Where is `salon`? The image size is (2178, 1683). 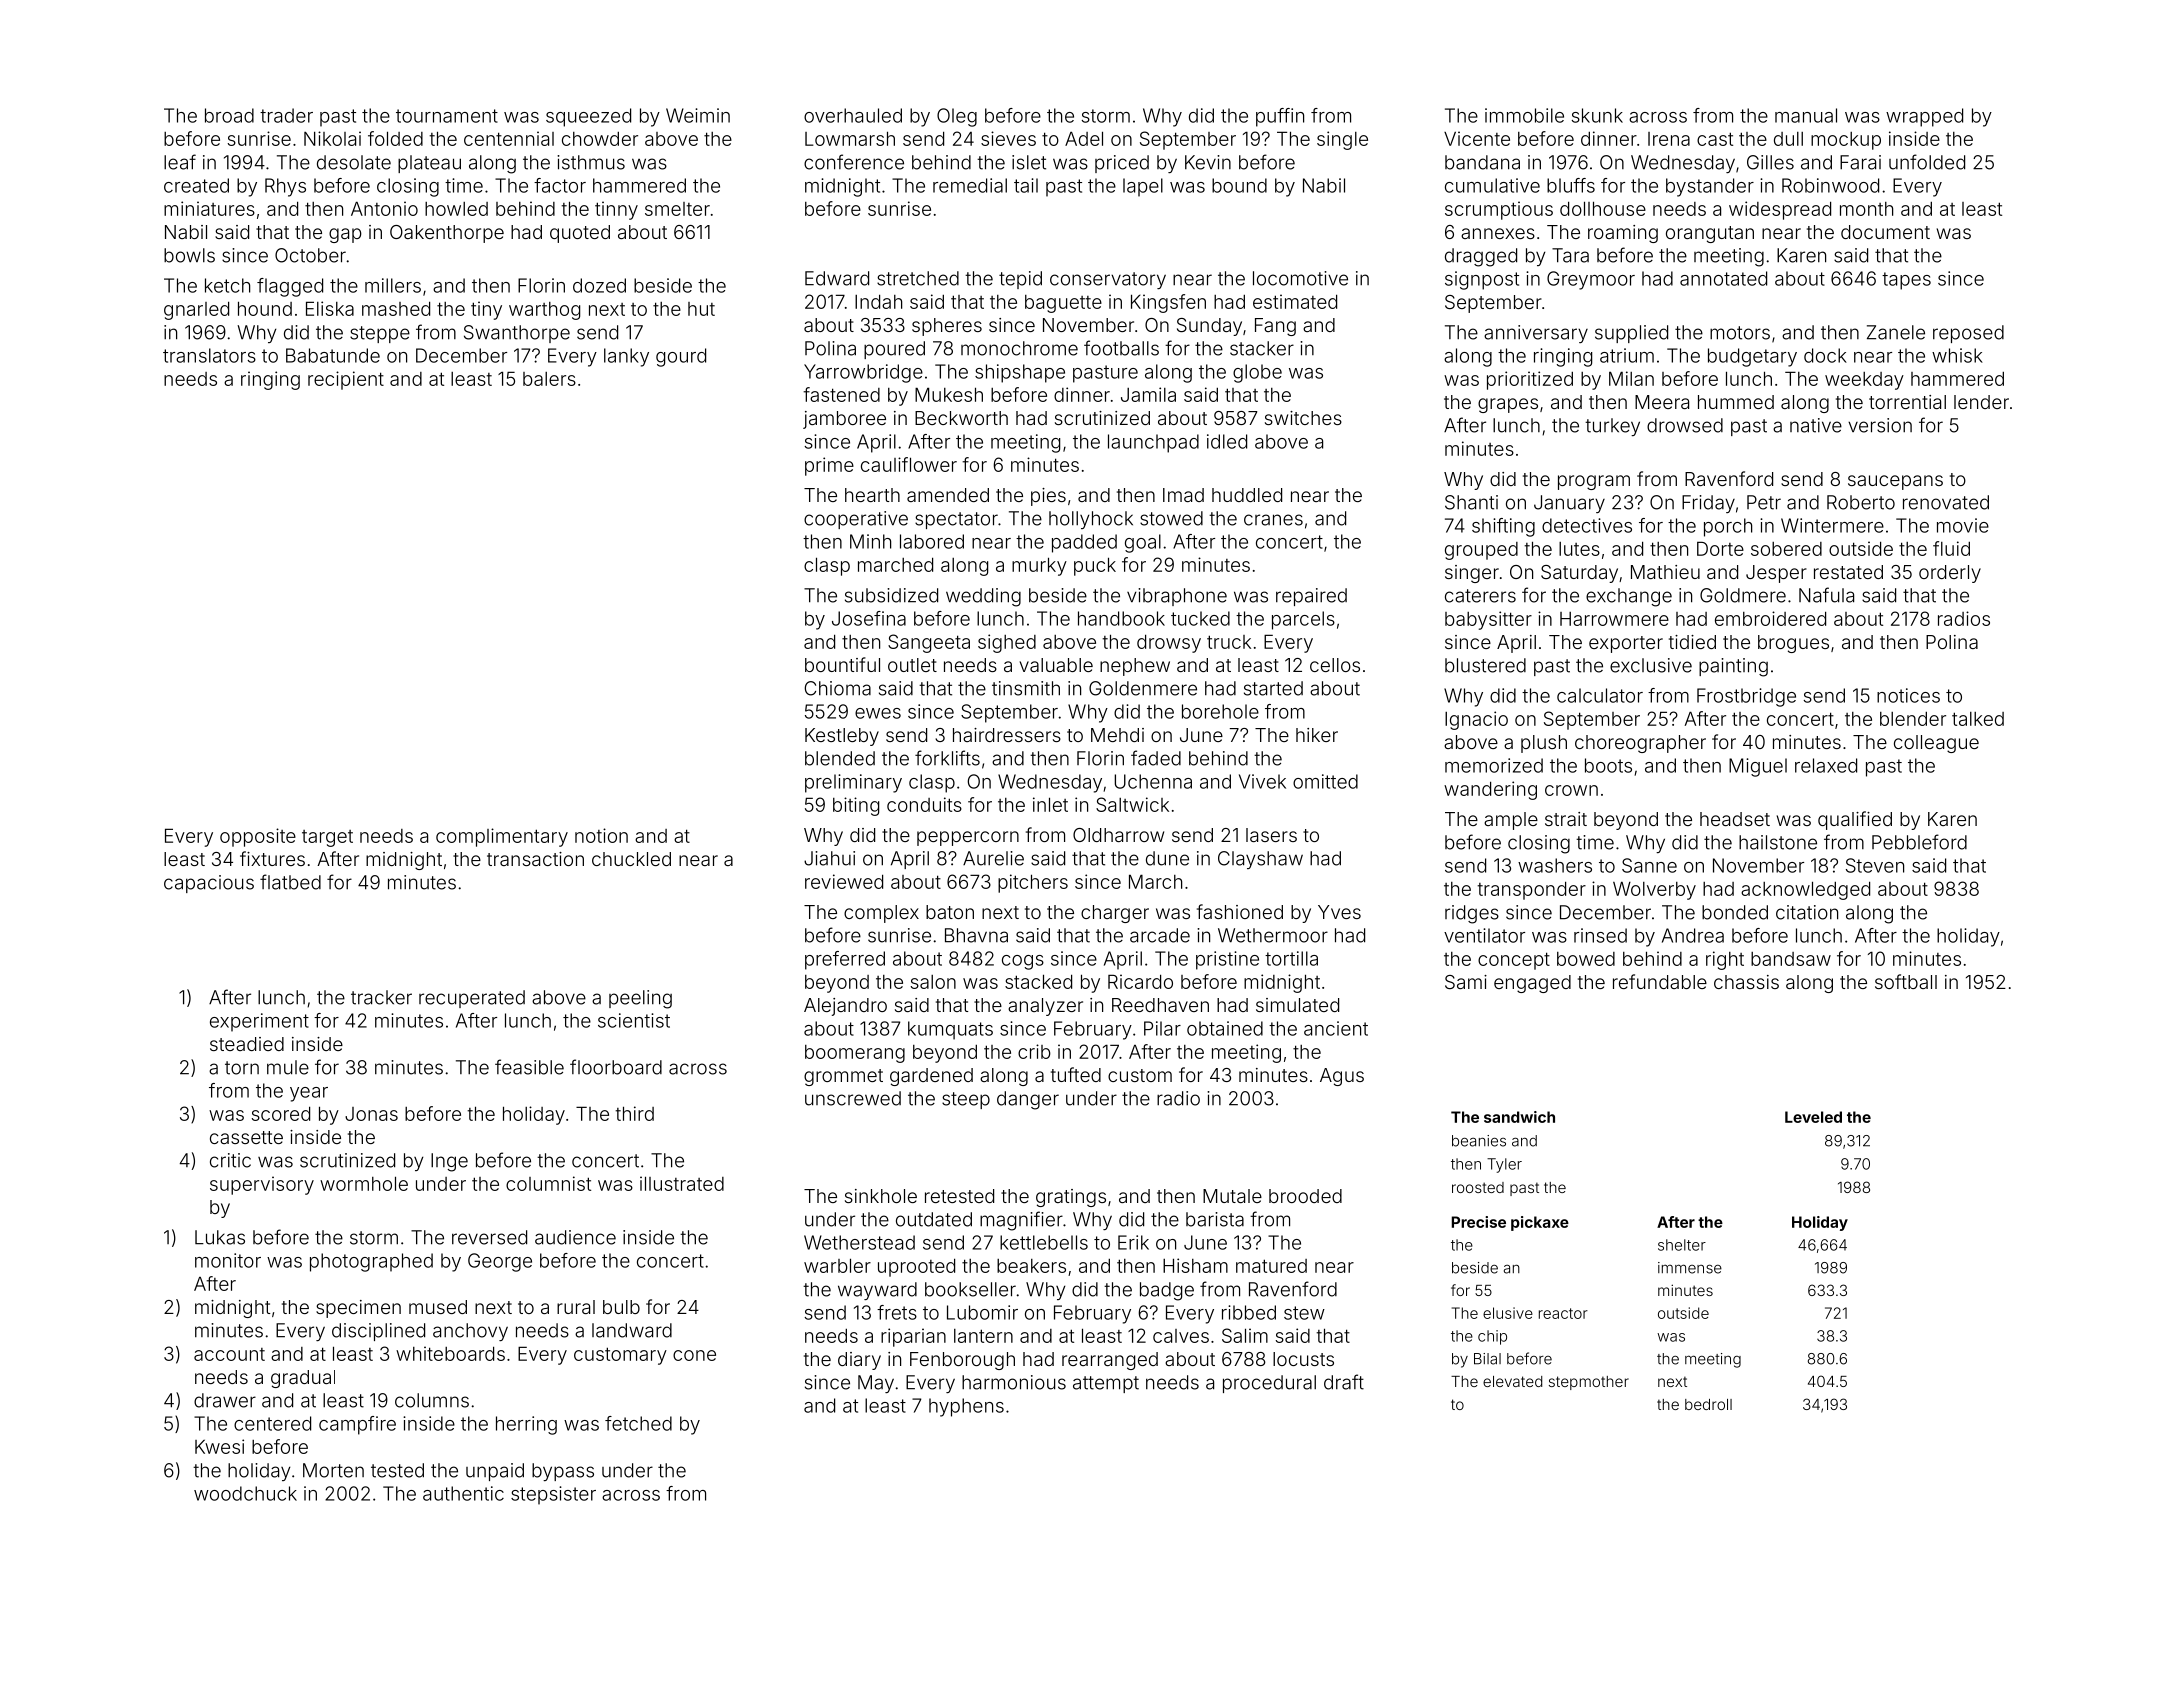
salon is located at coordinates (933, 982).
